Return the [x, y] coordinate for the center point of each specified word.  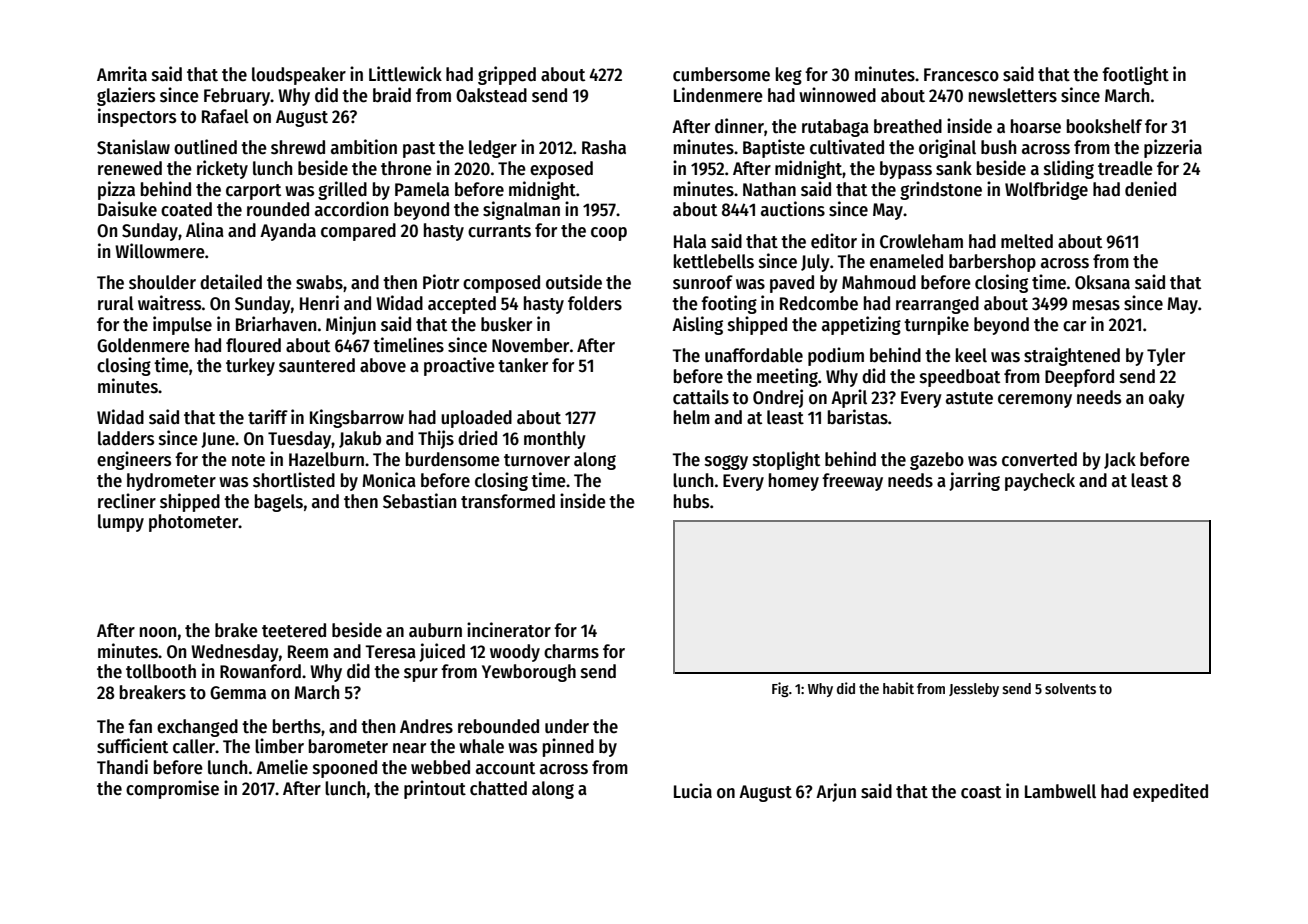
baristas [858, 417]
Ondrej [778, 398]
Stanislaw [133, 147]
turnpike [936, 325]
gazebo [937, 461]
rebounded [498, 726]
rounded [278, 209]
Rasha [604, 147]
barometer [348, 746]
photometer [194, 523]
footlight [1135, 75]
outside [574, 282]
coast [981, 792]
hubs [691, 501]
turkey [250, 367]
